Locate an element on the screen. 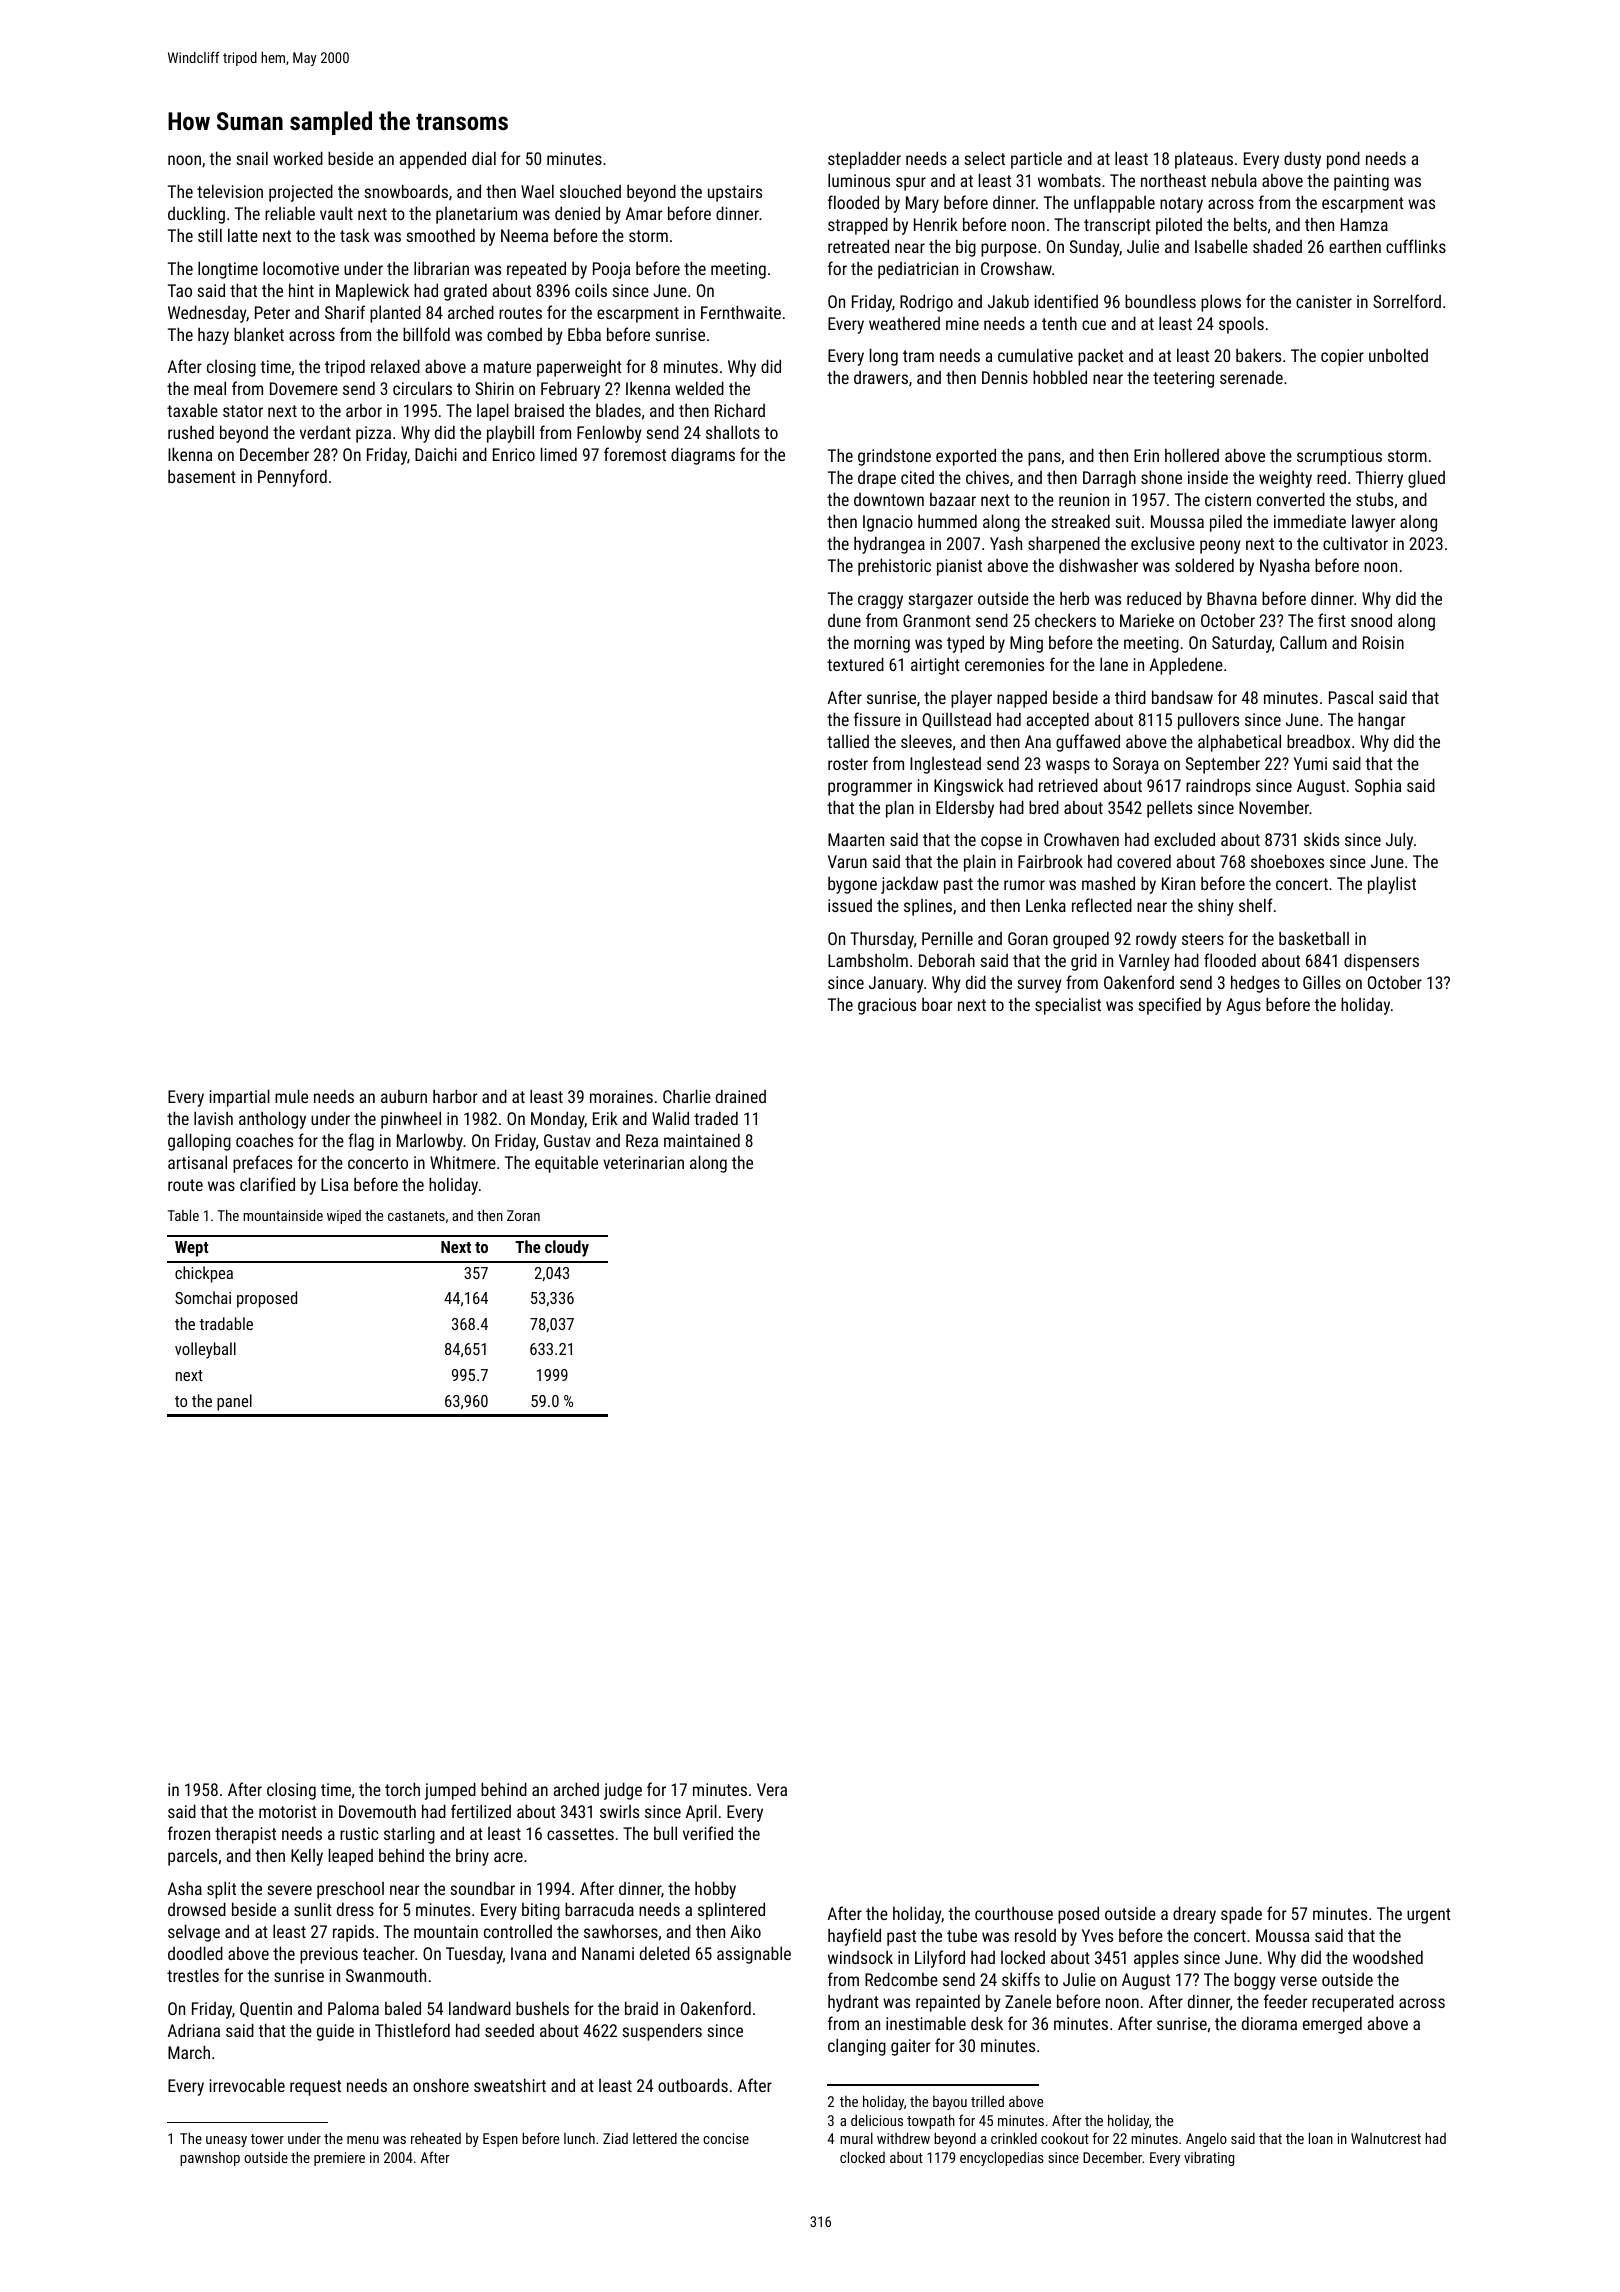  cloudy is located at coordinates (567, 1248).
